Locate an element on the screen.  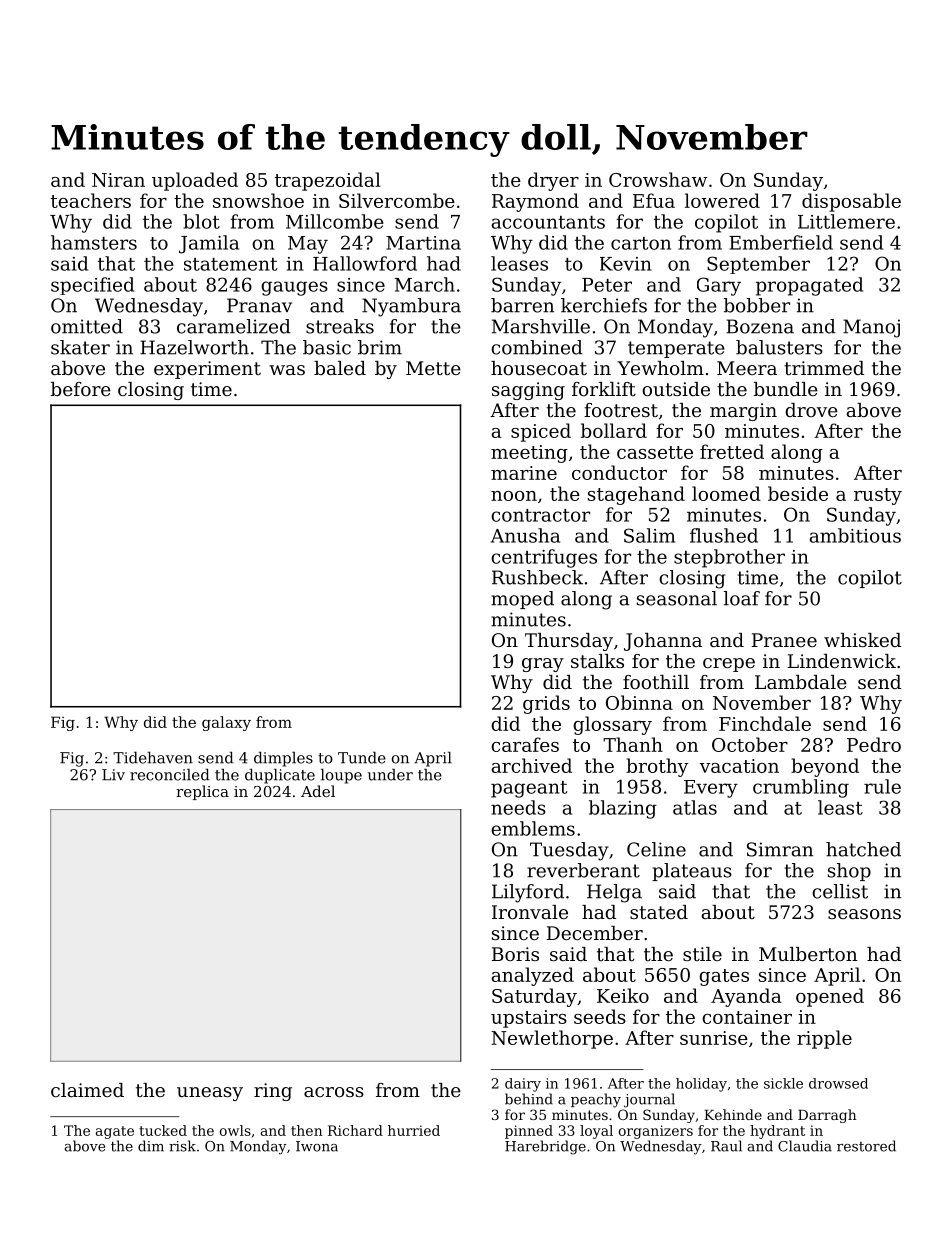
ripple is located at coordinates (824, 1039).
